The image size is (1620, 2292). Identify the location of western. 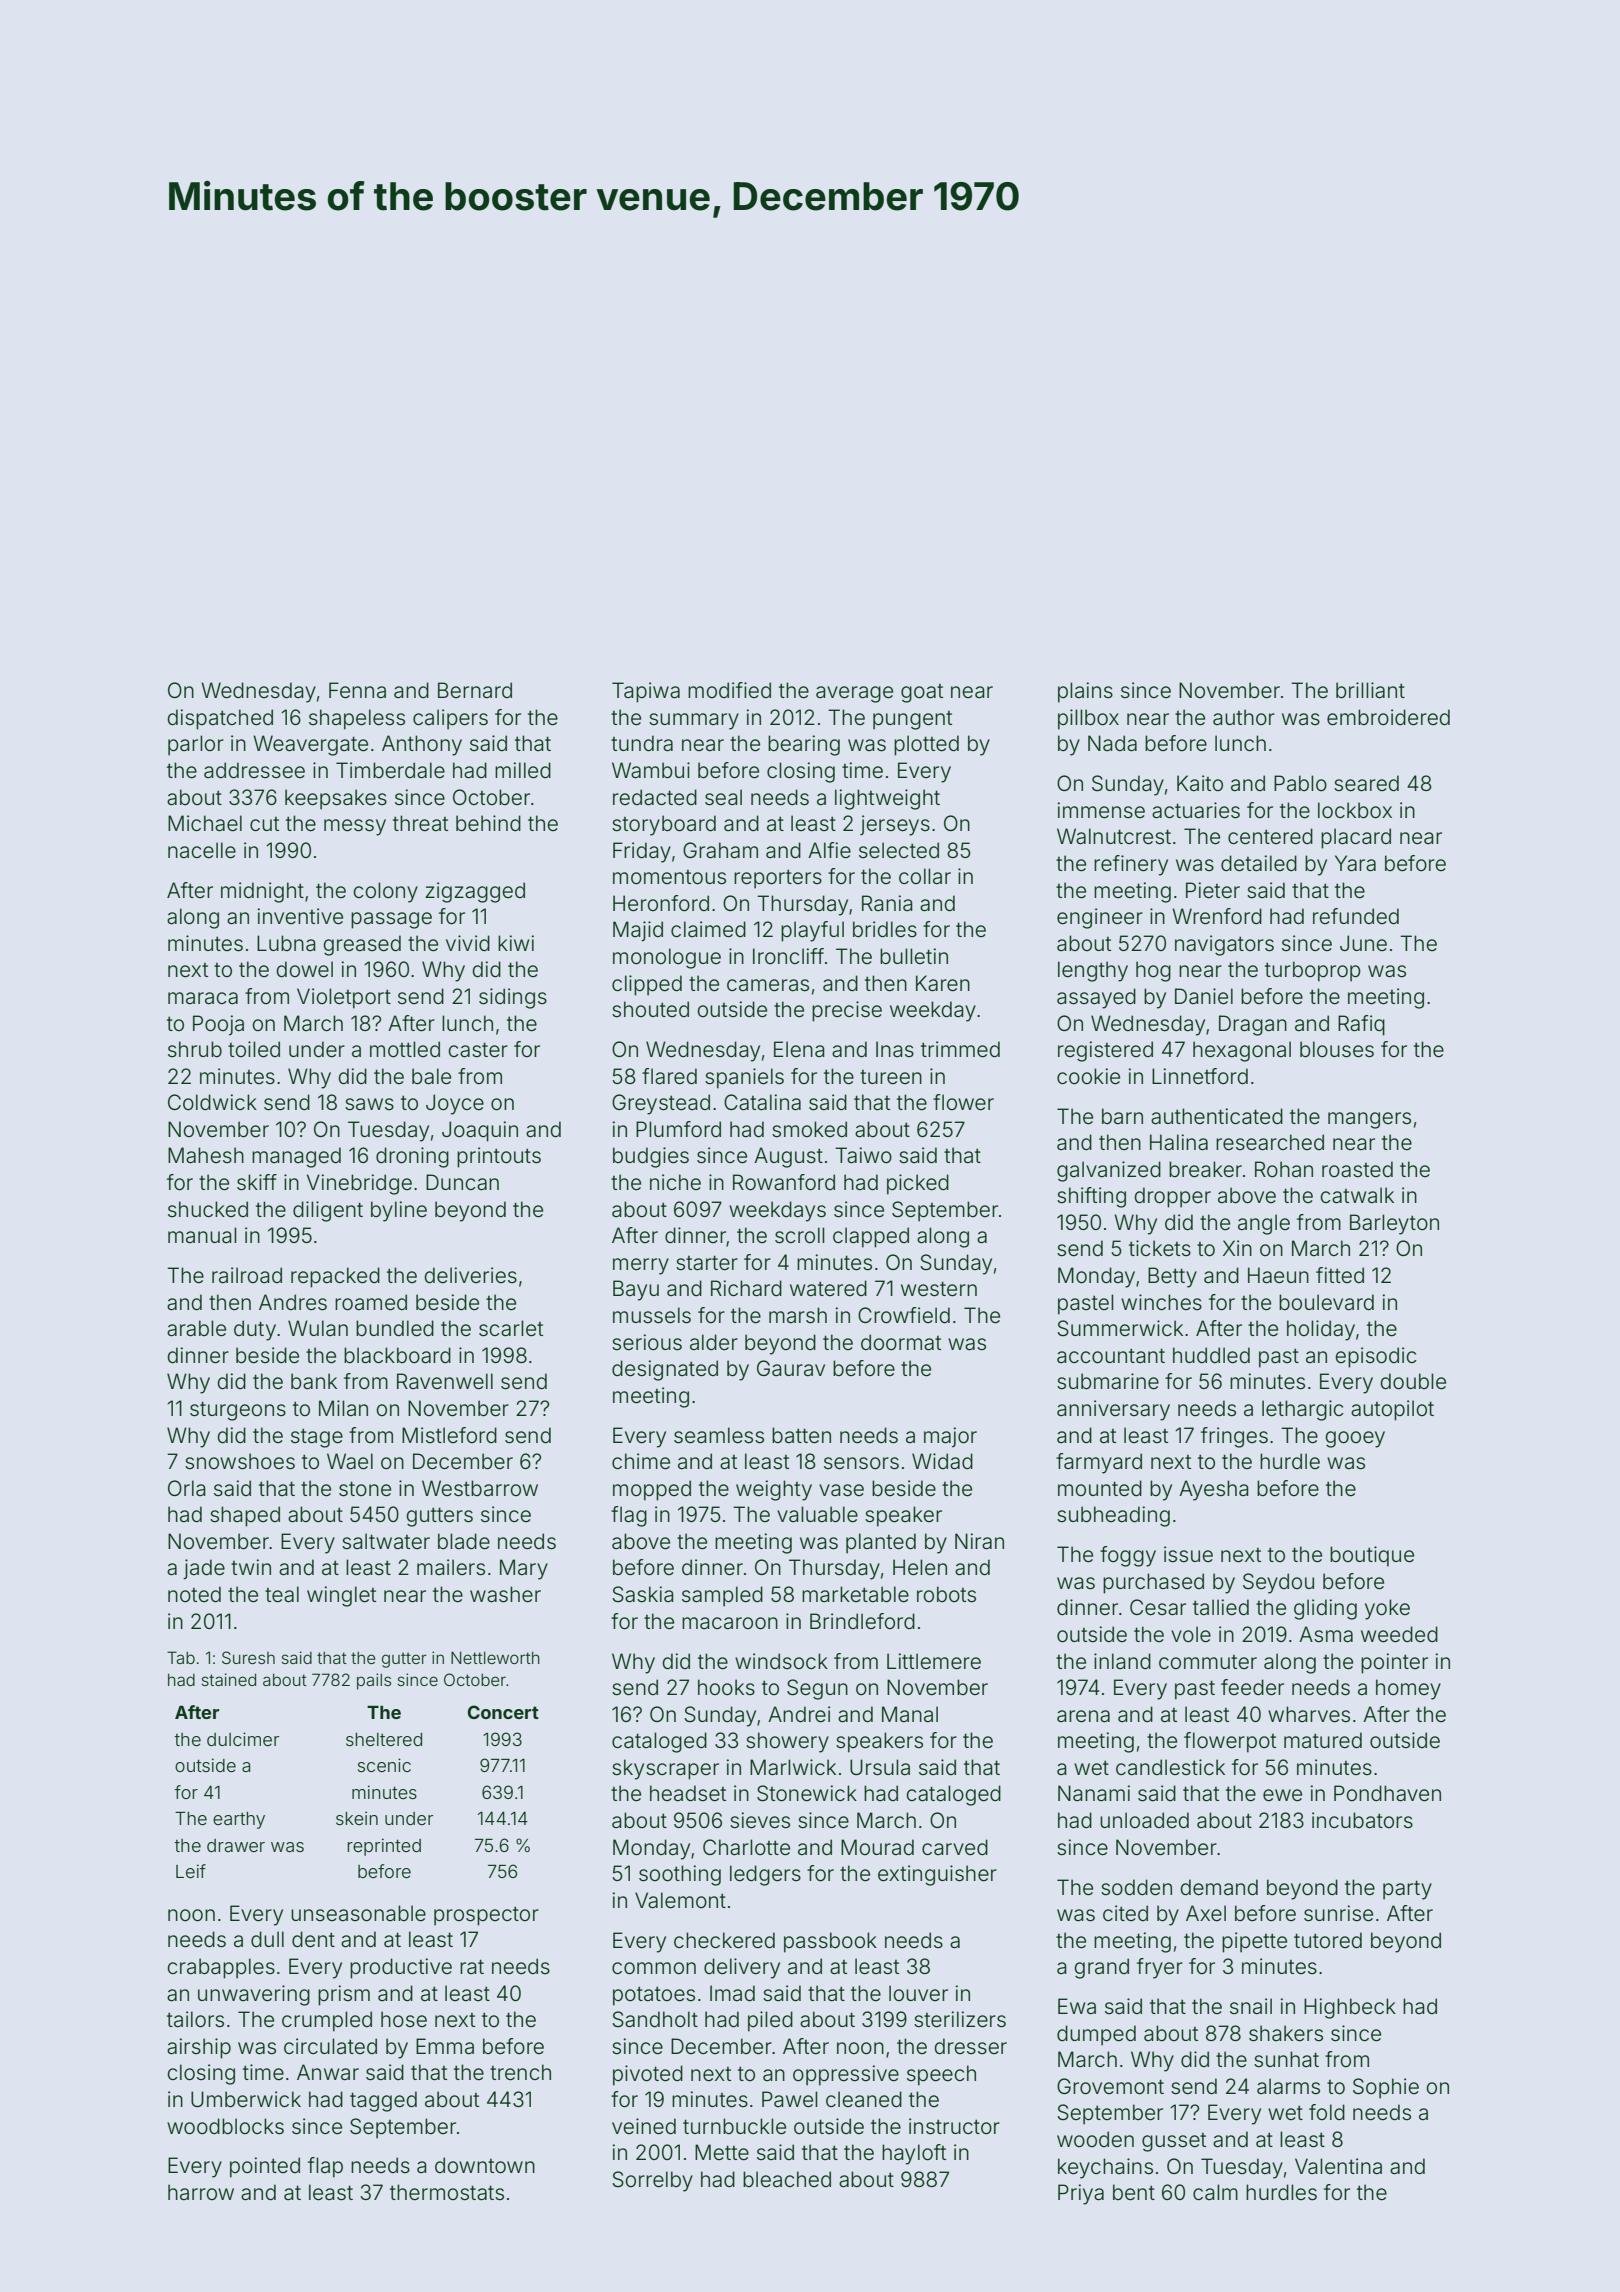
(939, 1289).
